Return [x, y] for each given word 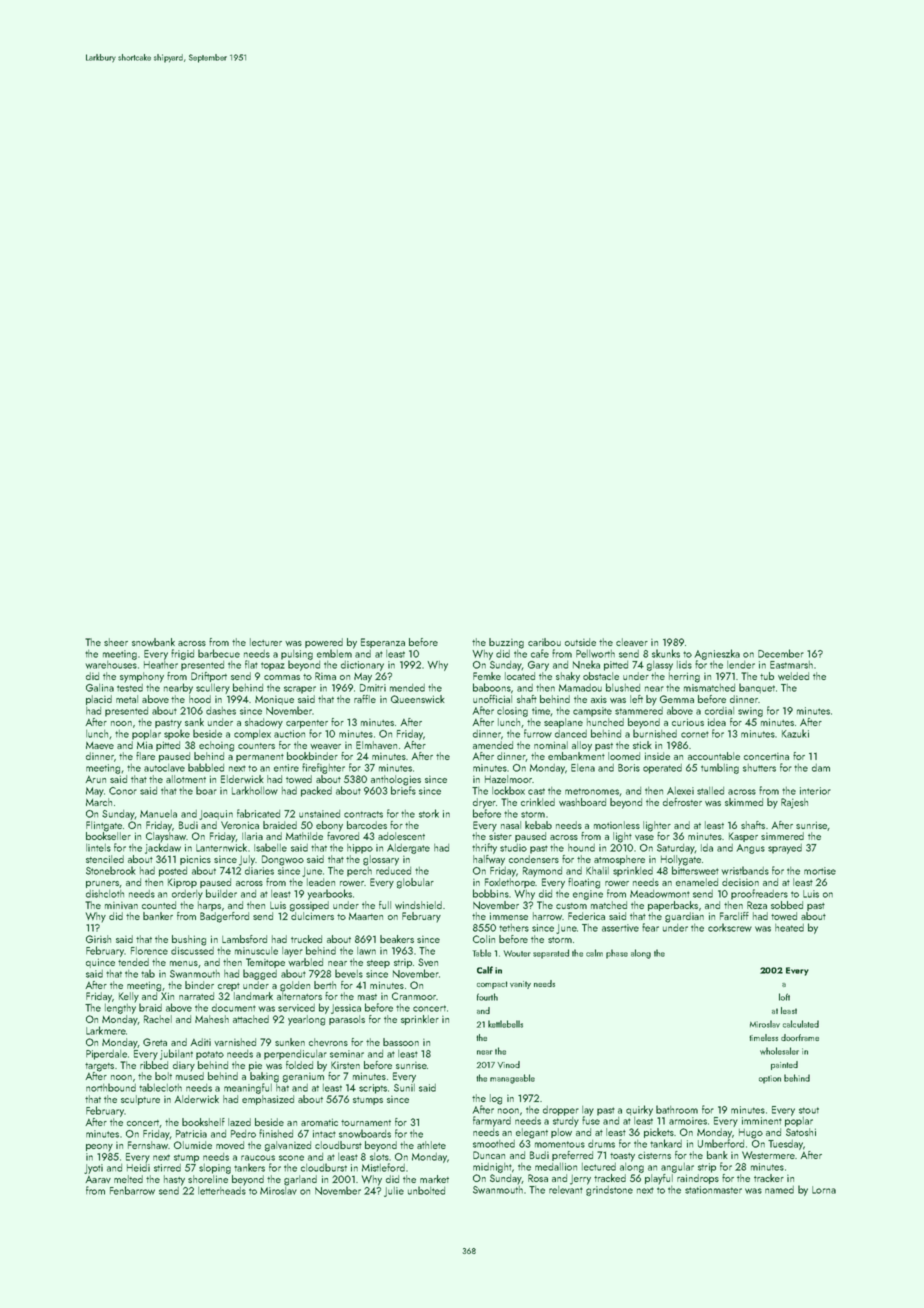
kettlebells [505, 1024]
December [781, 653]
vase [644, 837]
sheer [116, 642]
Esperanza [383, 643]
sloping [215, 1169]
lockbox [508, 790]
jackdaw [163, 848]
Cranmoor [414, 996]
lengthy [120, 1009]
